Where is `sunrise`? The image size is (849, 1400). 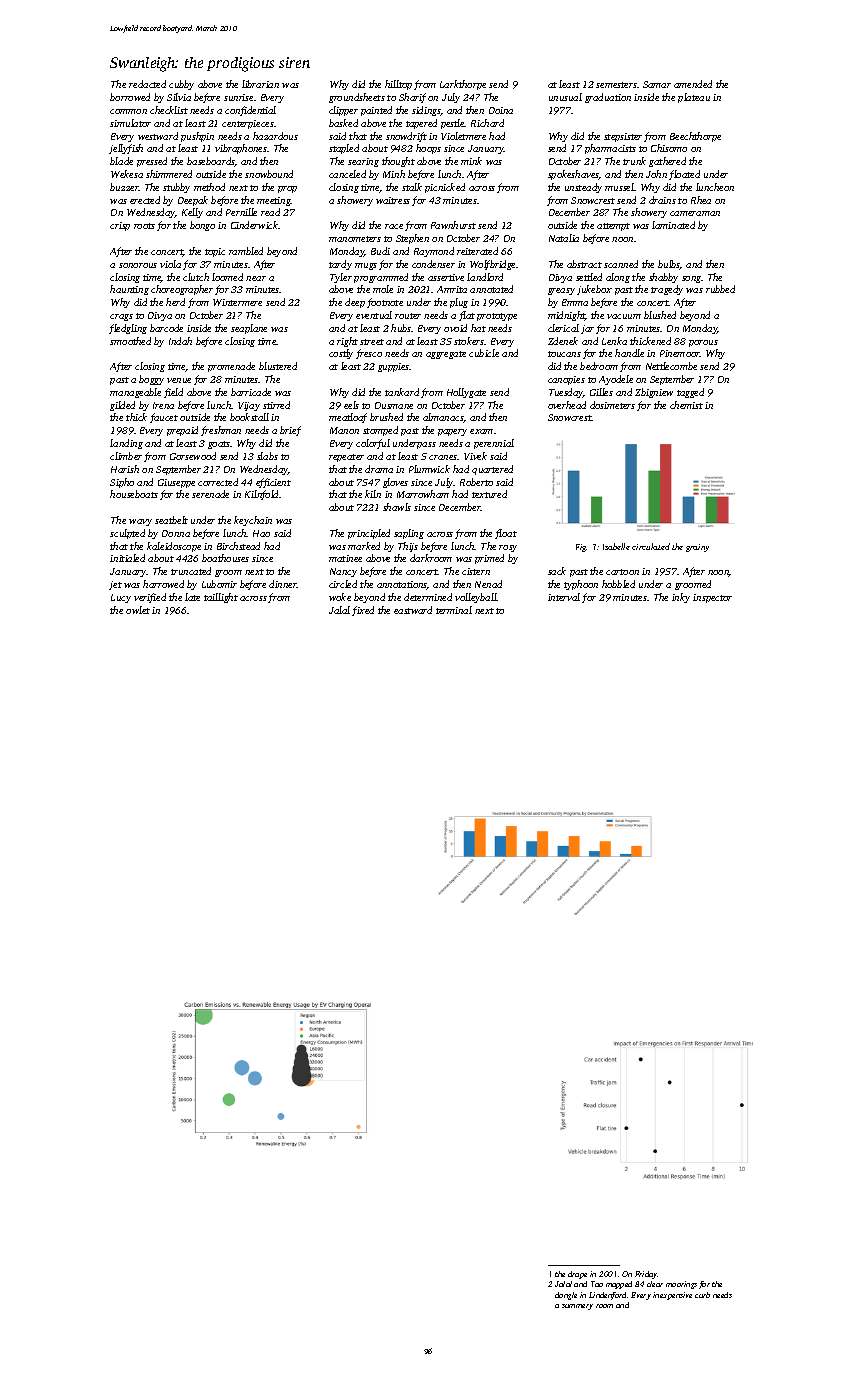
sunrise is located at coordinates (238, 97).
